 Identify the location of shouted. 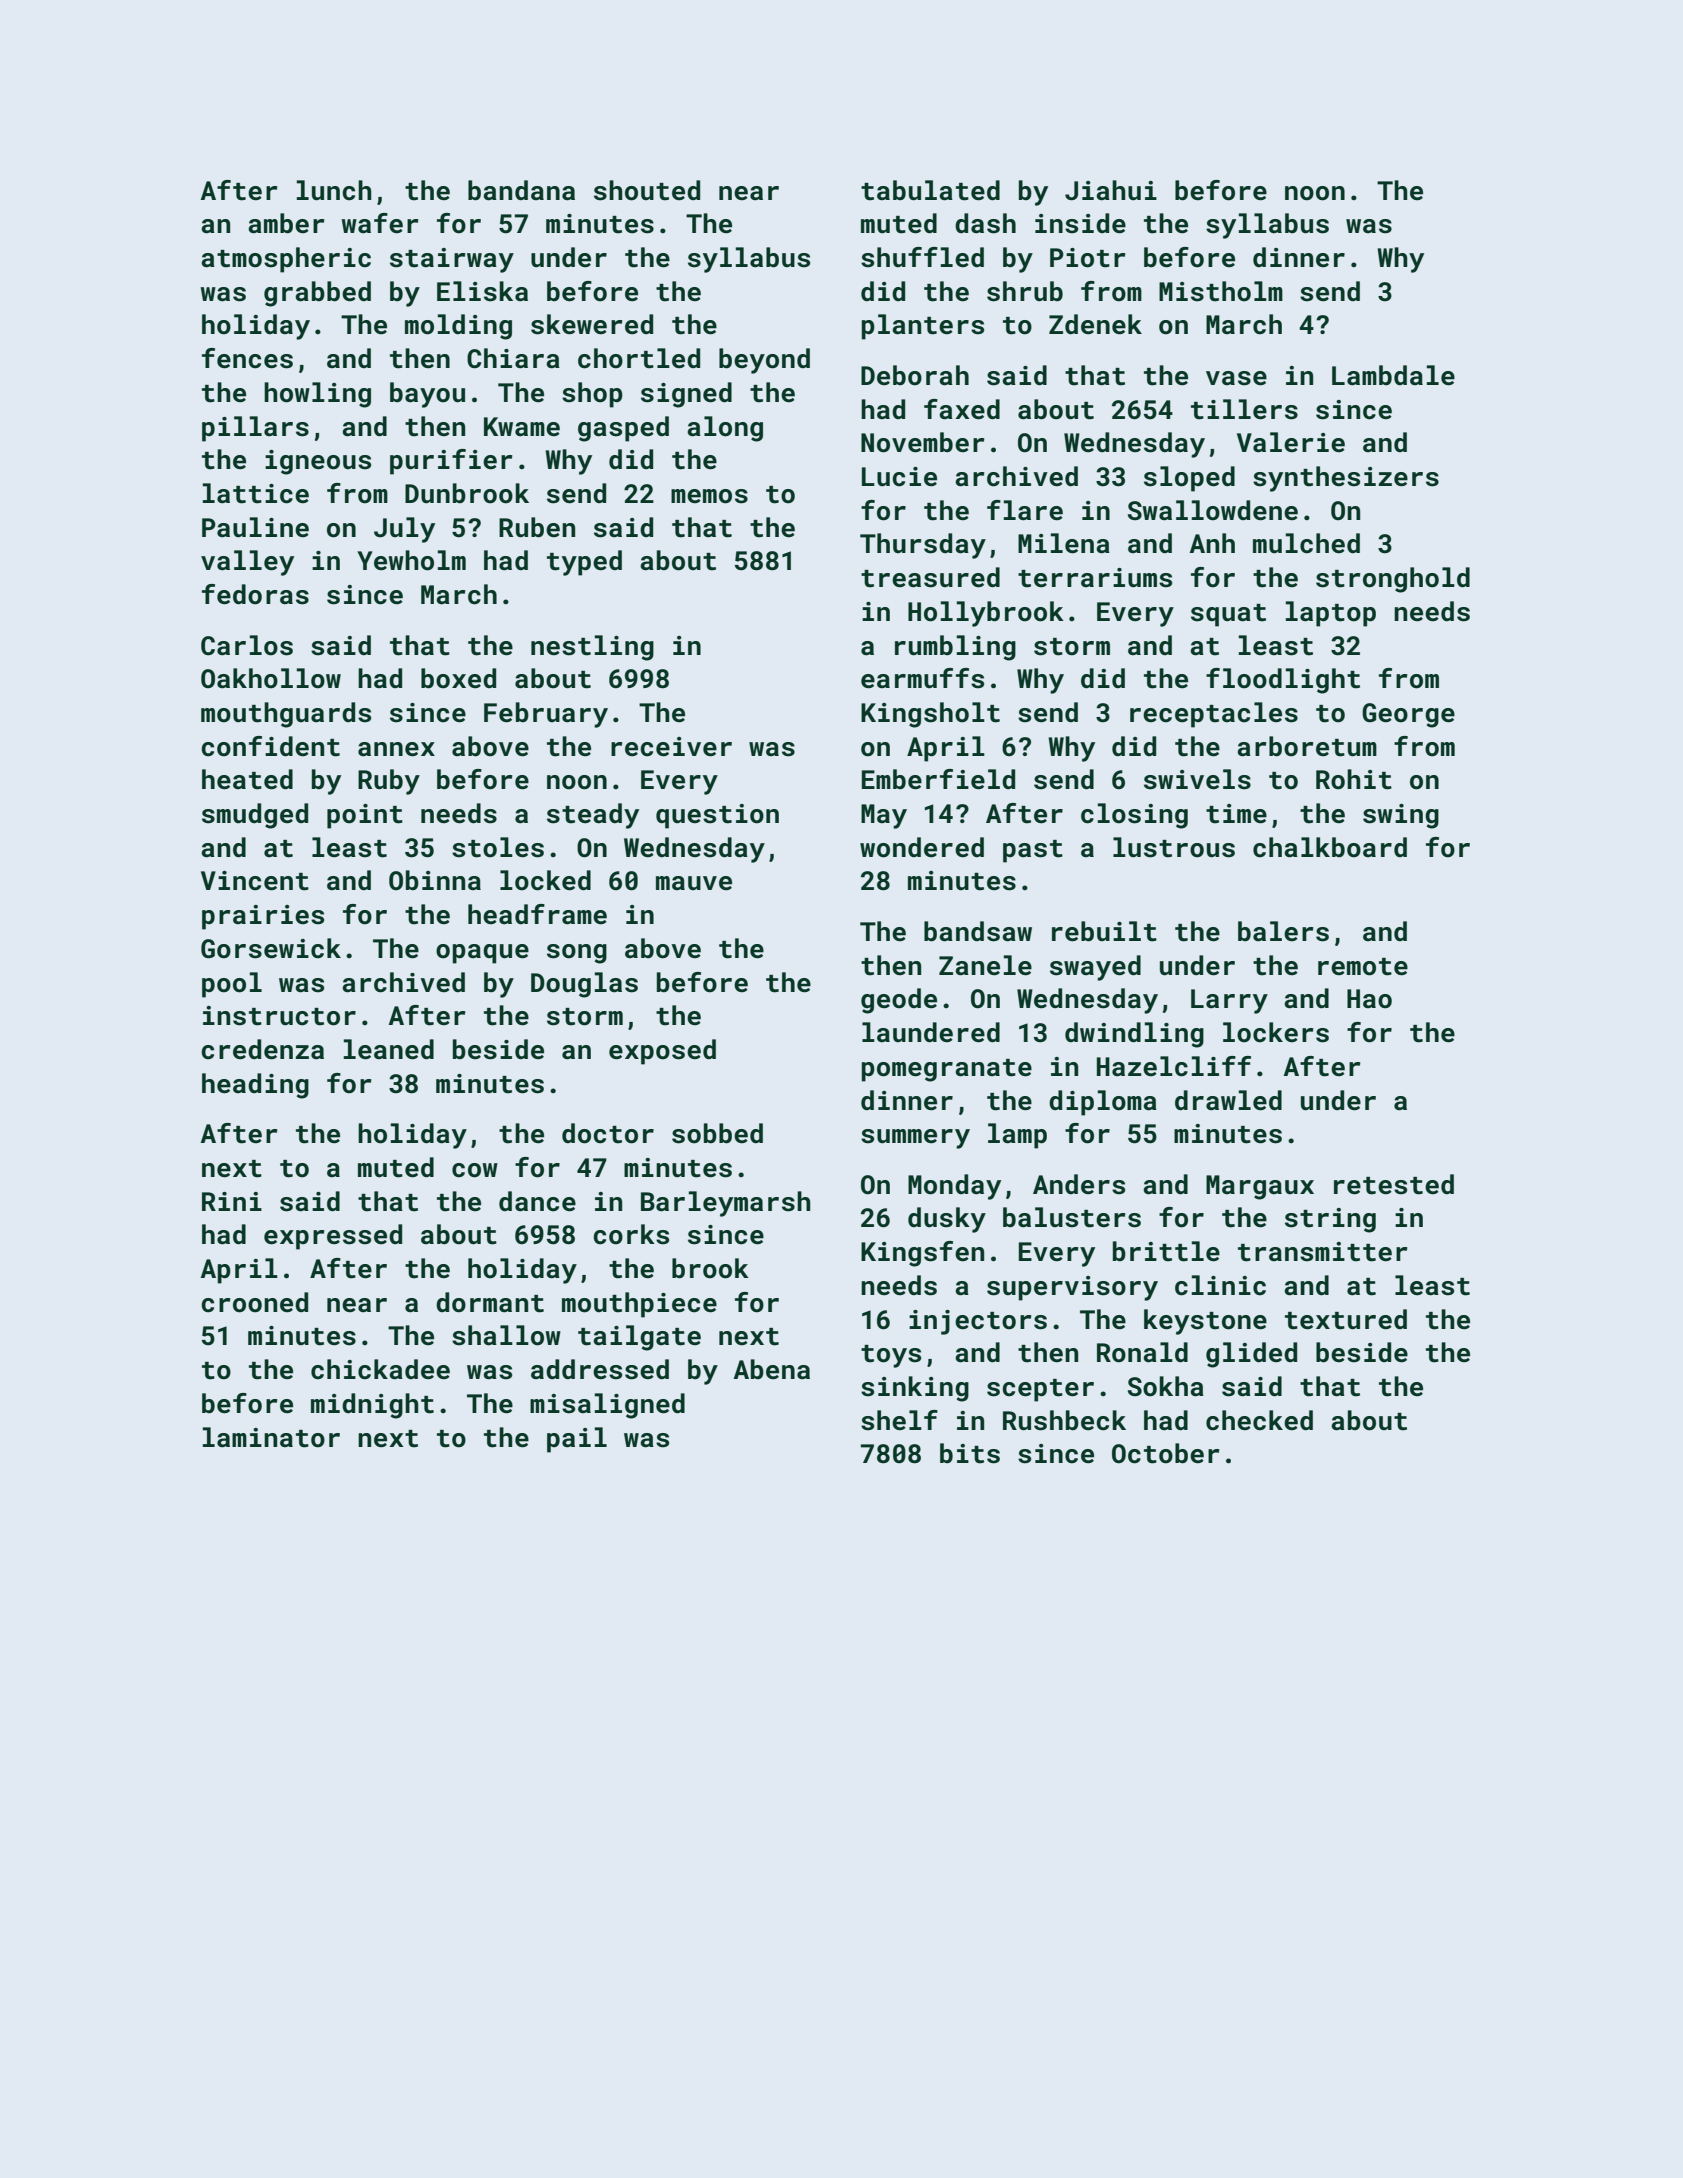
(647, 190).
